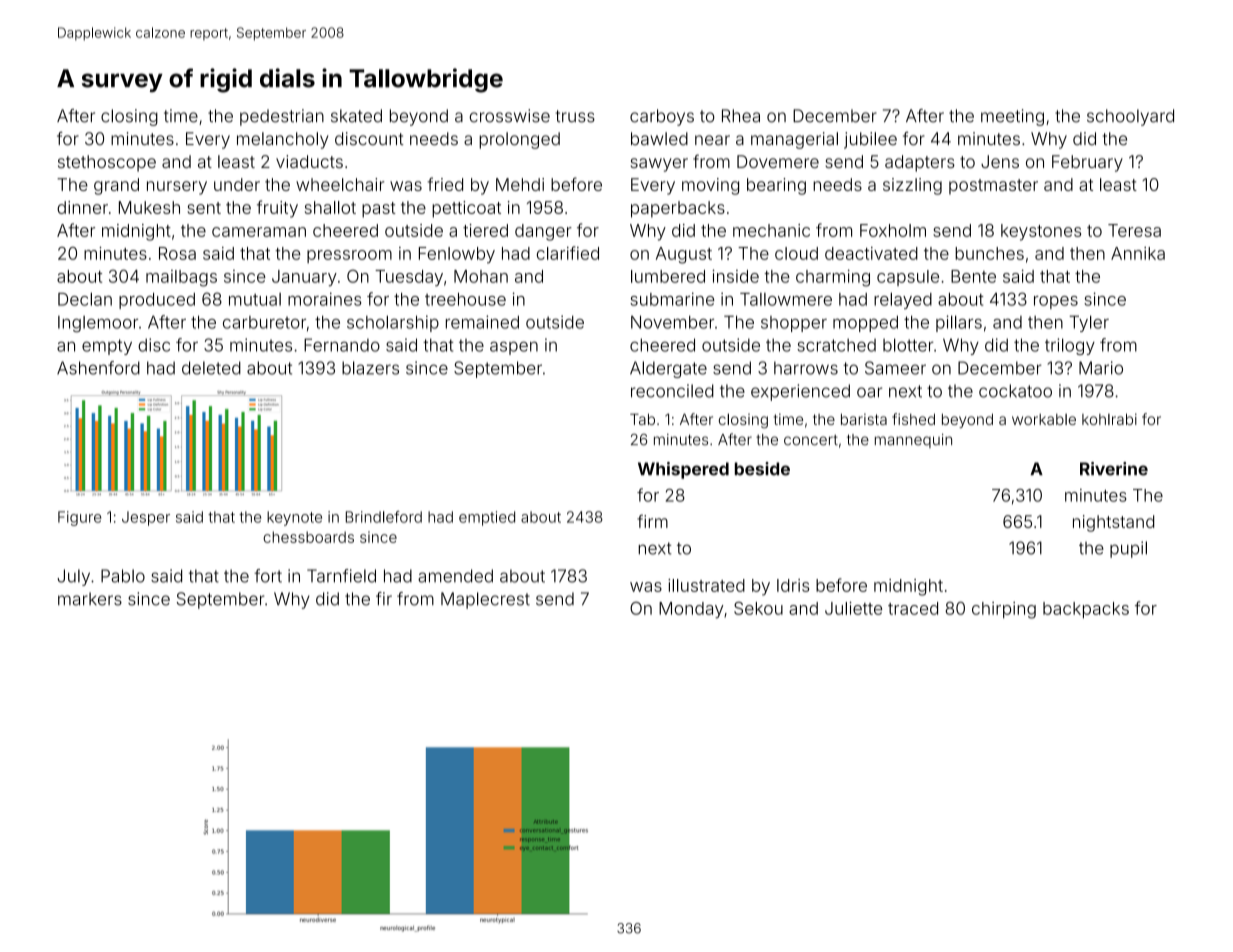  What do you see at coordinates (324, 299) in the page?
I see `moraines` at bounding box center [324, 299].
